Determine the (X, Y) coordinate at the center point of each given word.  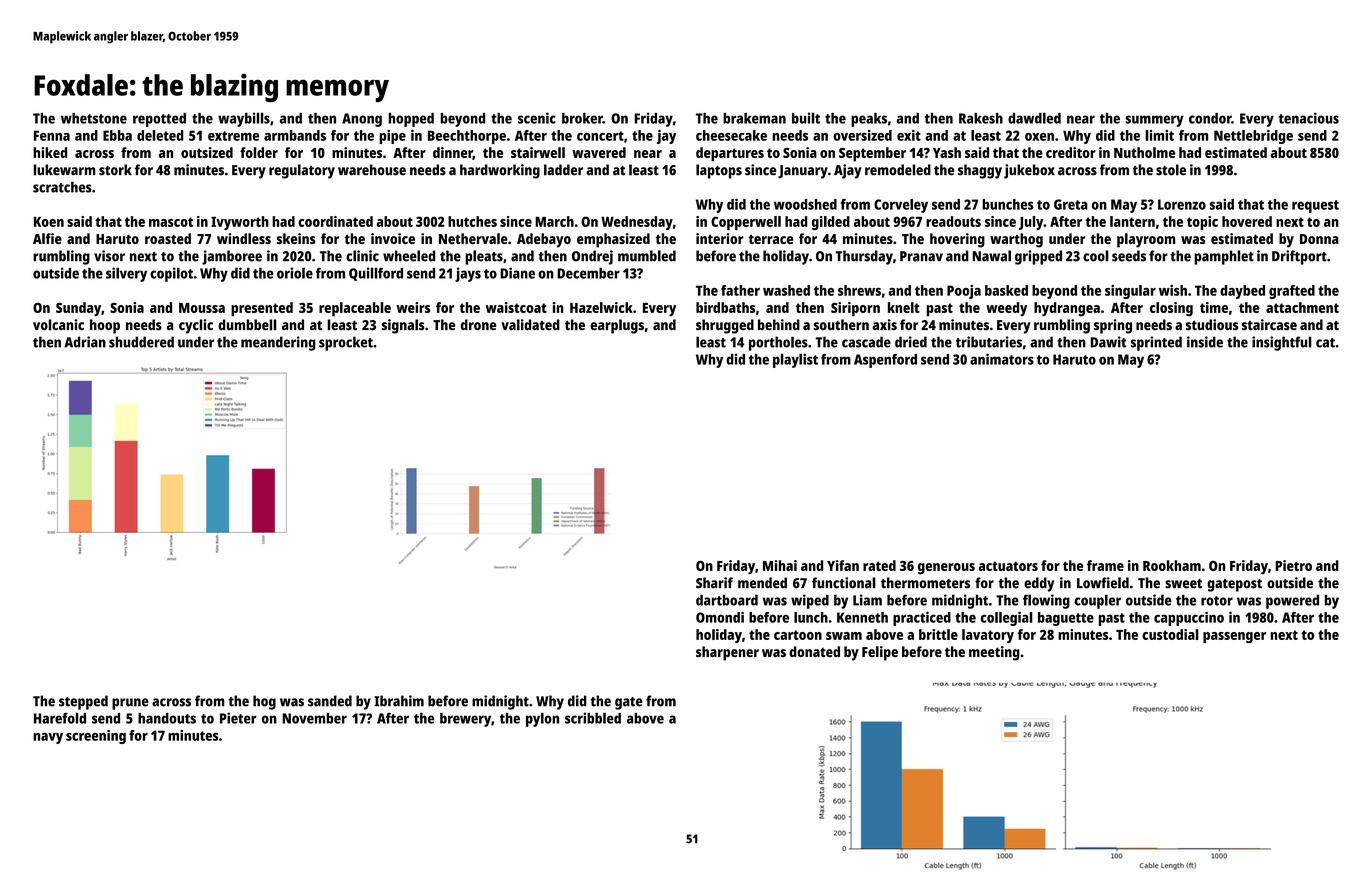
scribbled (593, 718)
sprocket (346, 343)
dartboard (727, 600)
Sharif (714, 583)
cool (1096, 256)
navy (48, 738)
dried (911, 342)
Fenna (52, 135)
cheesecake (731, 135)
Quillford (376, 274)
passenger (1234, 637)
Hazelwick (601, 307)
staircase (1269, 325)
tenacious (1309, 118)
